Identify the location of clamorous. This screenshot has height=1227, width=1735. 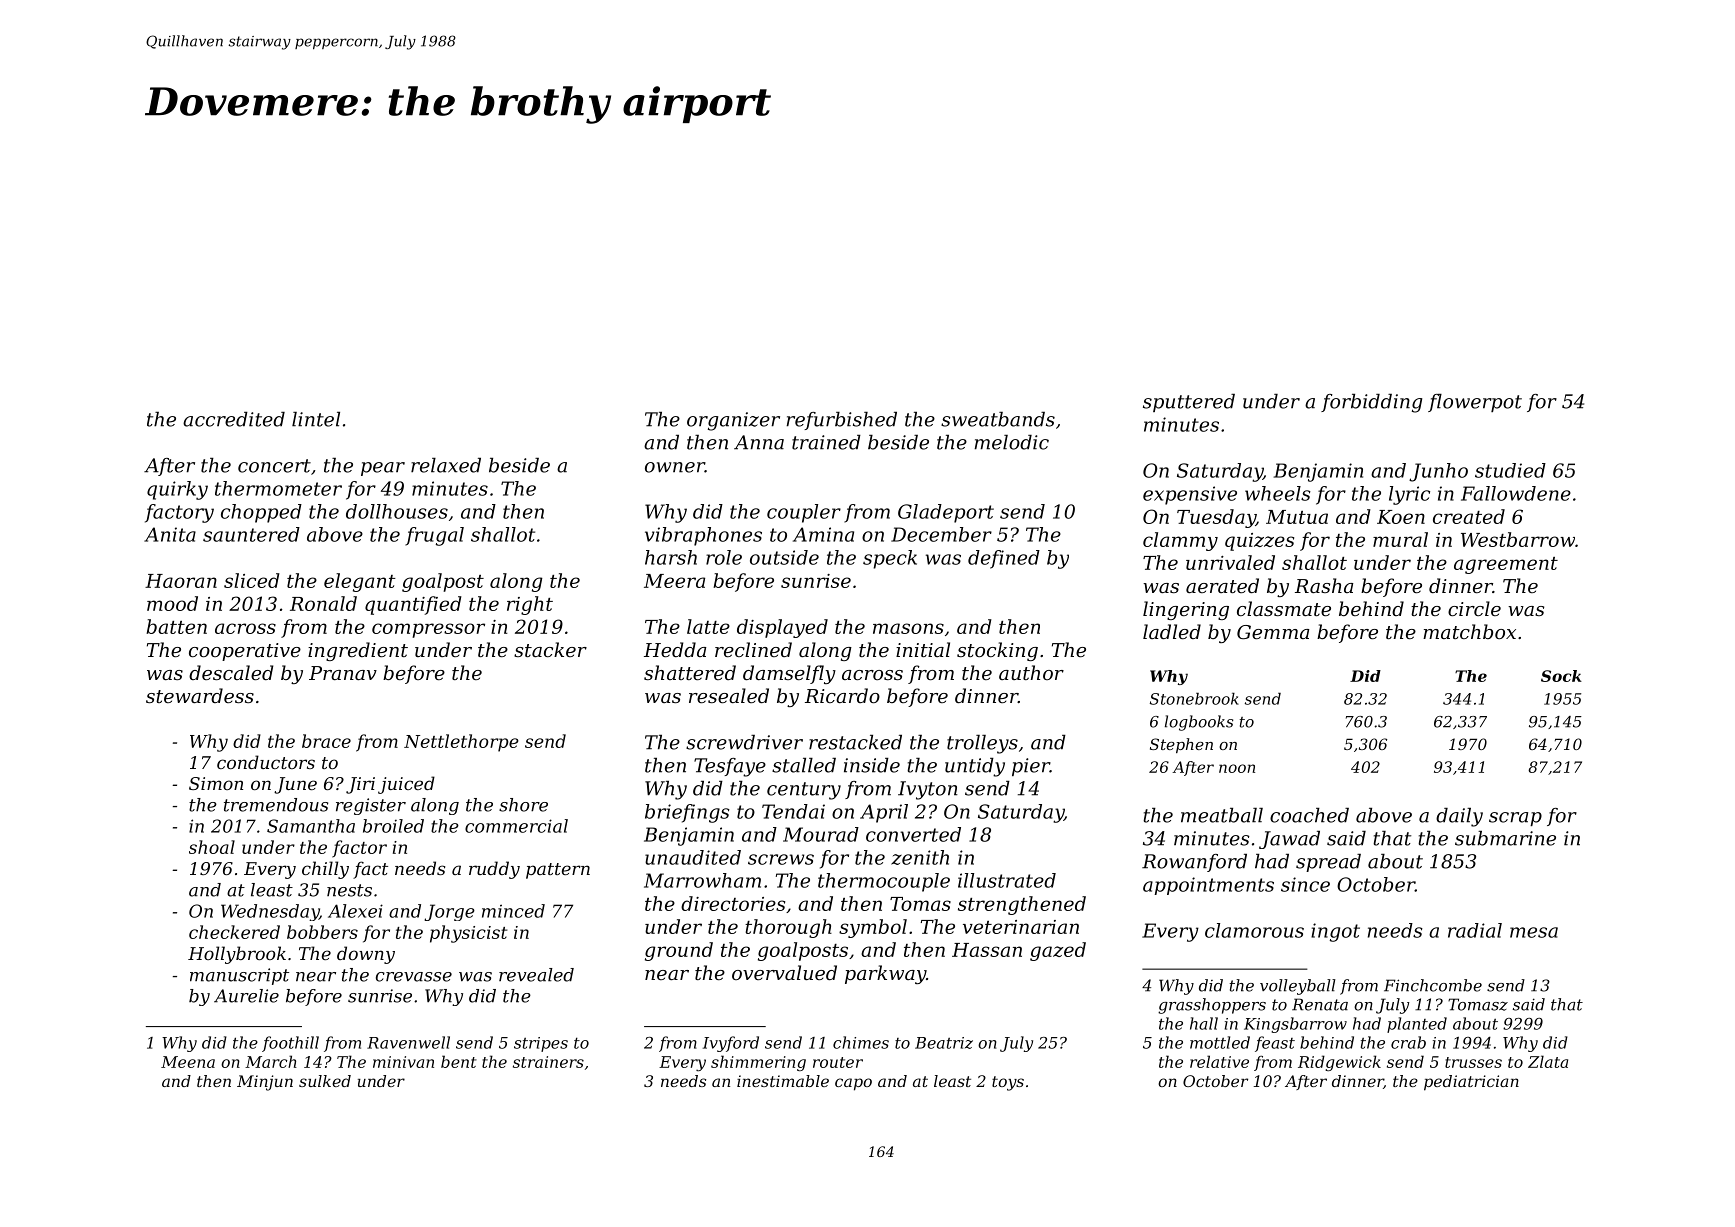
(1254, 930).
